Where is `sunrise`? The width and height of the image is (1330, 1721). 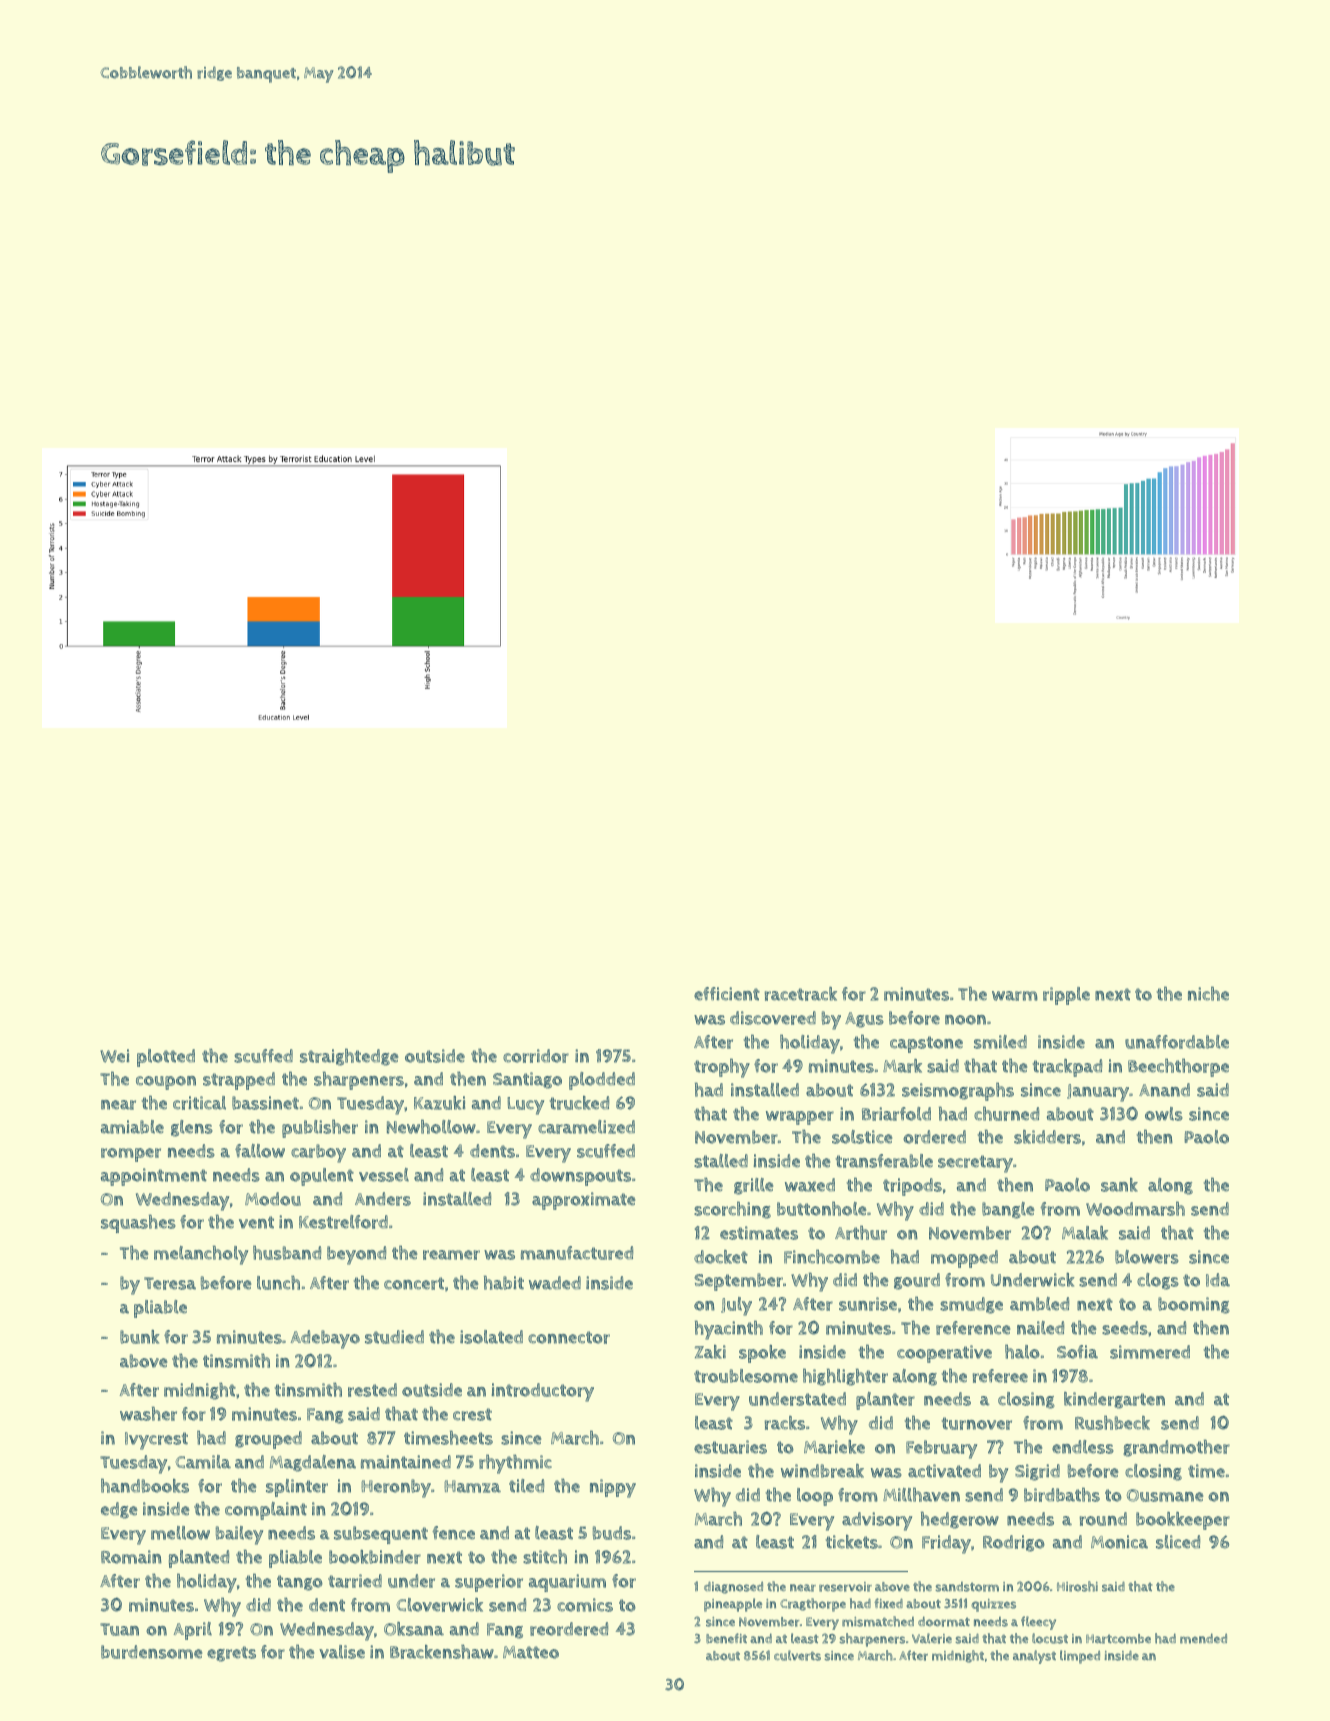
sunrise is located at coordinates (868, 1304).
